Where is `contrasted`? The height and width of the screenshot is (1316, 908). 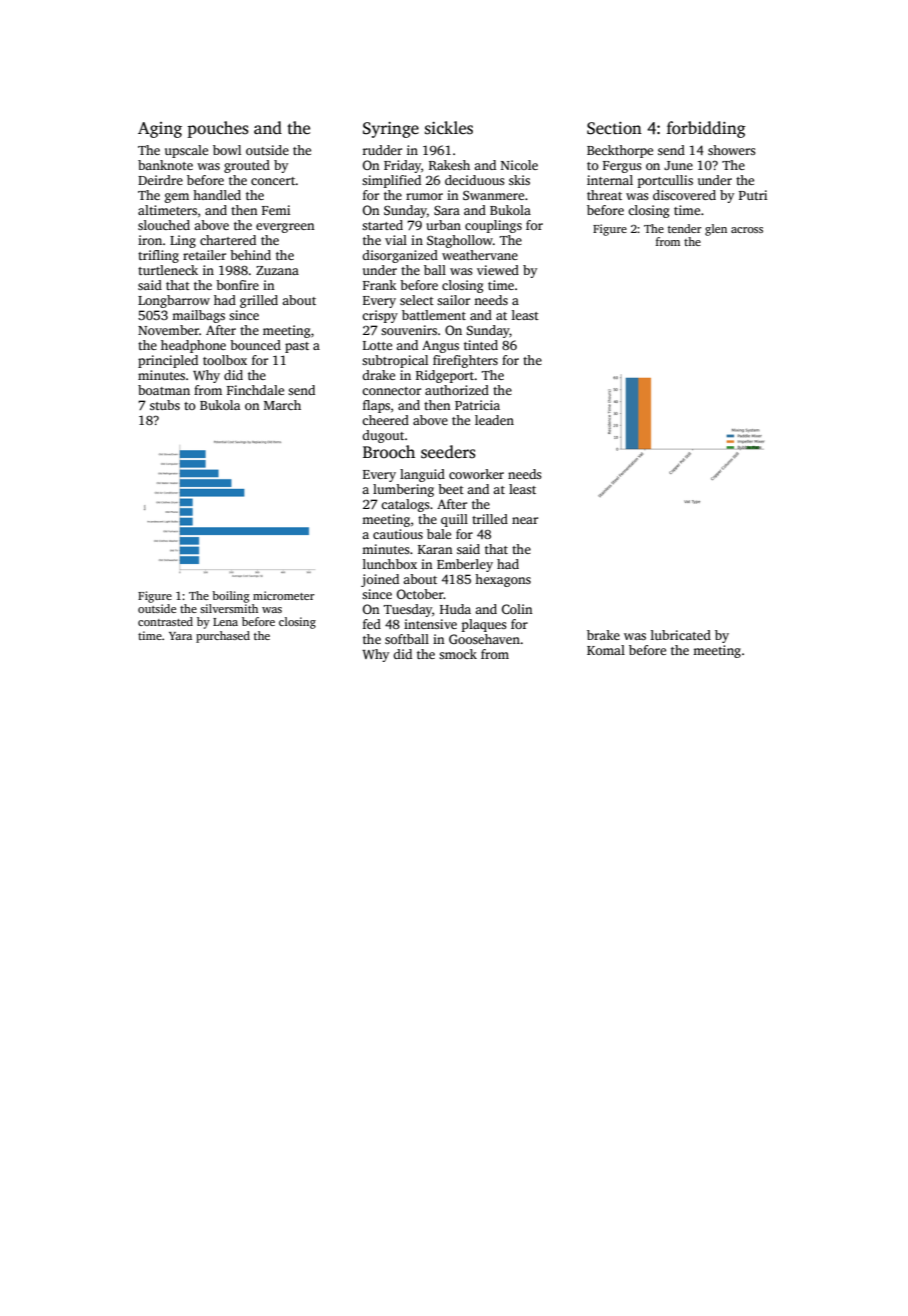
contrasted is located at coordinates (165, 621).
